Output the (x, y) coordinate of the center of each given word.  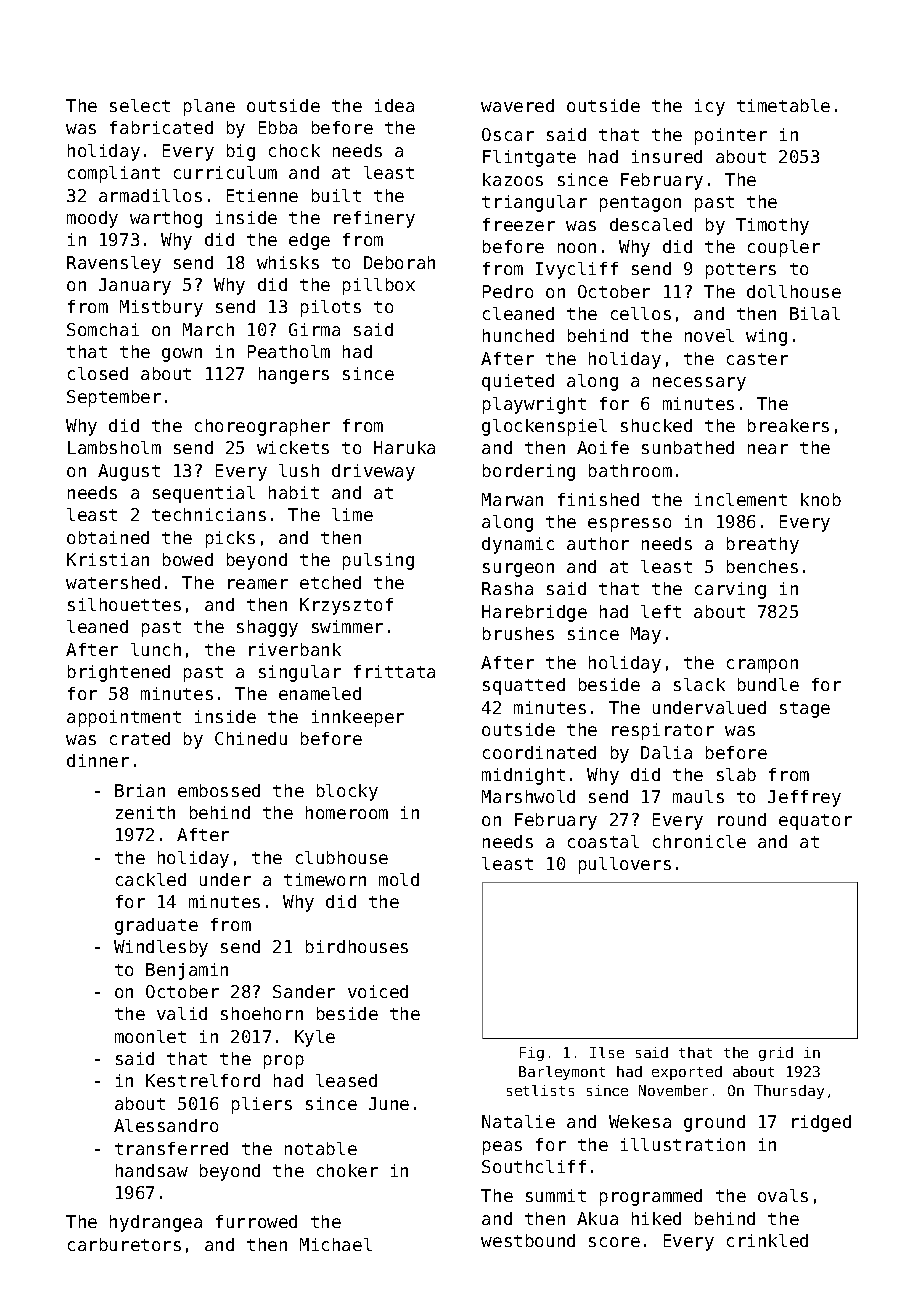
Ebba (278, 127)
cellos (641, 313)
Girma (314, 329)
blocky (347, 792)
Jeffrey (804, 798)
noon (577, 248)
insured (667, 156)
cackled (151, 879)
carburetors (124, 1244)
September (114, 398)
